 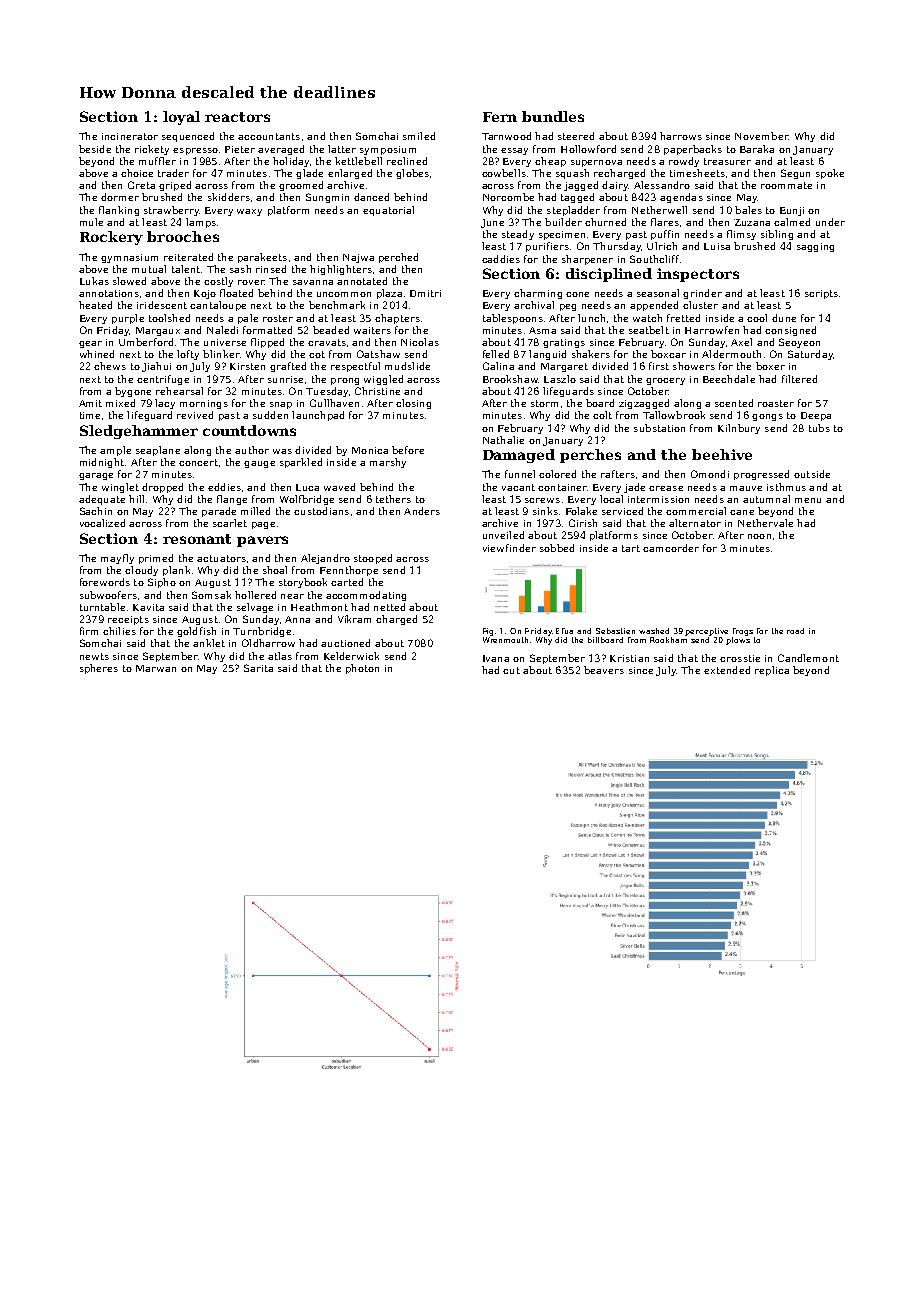 I want to click on Candlemont, so click(x=808, y=658).
